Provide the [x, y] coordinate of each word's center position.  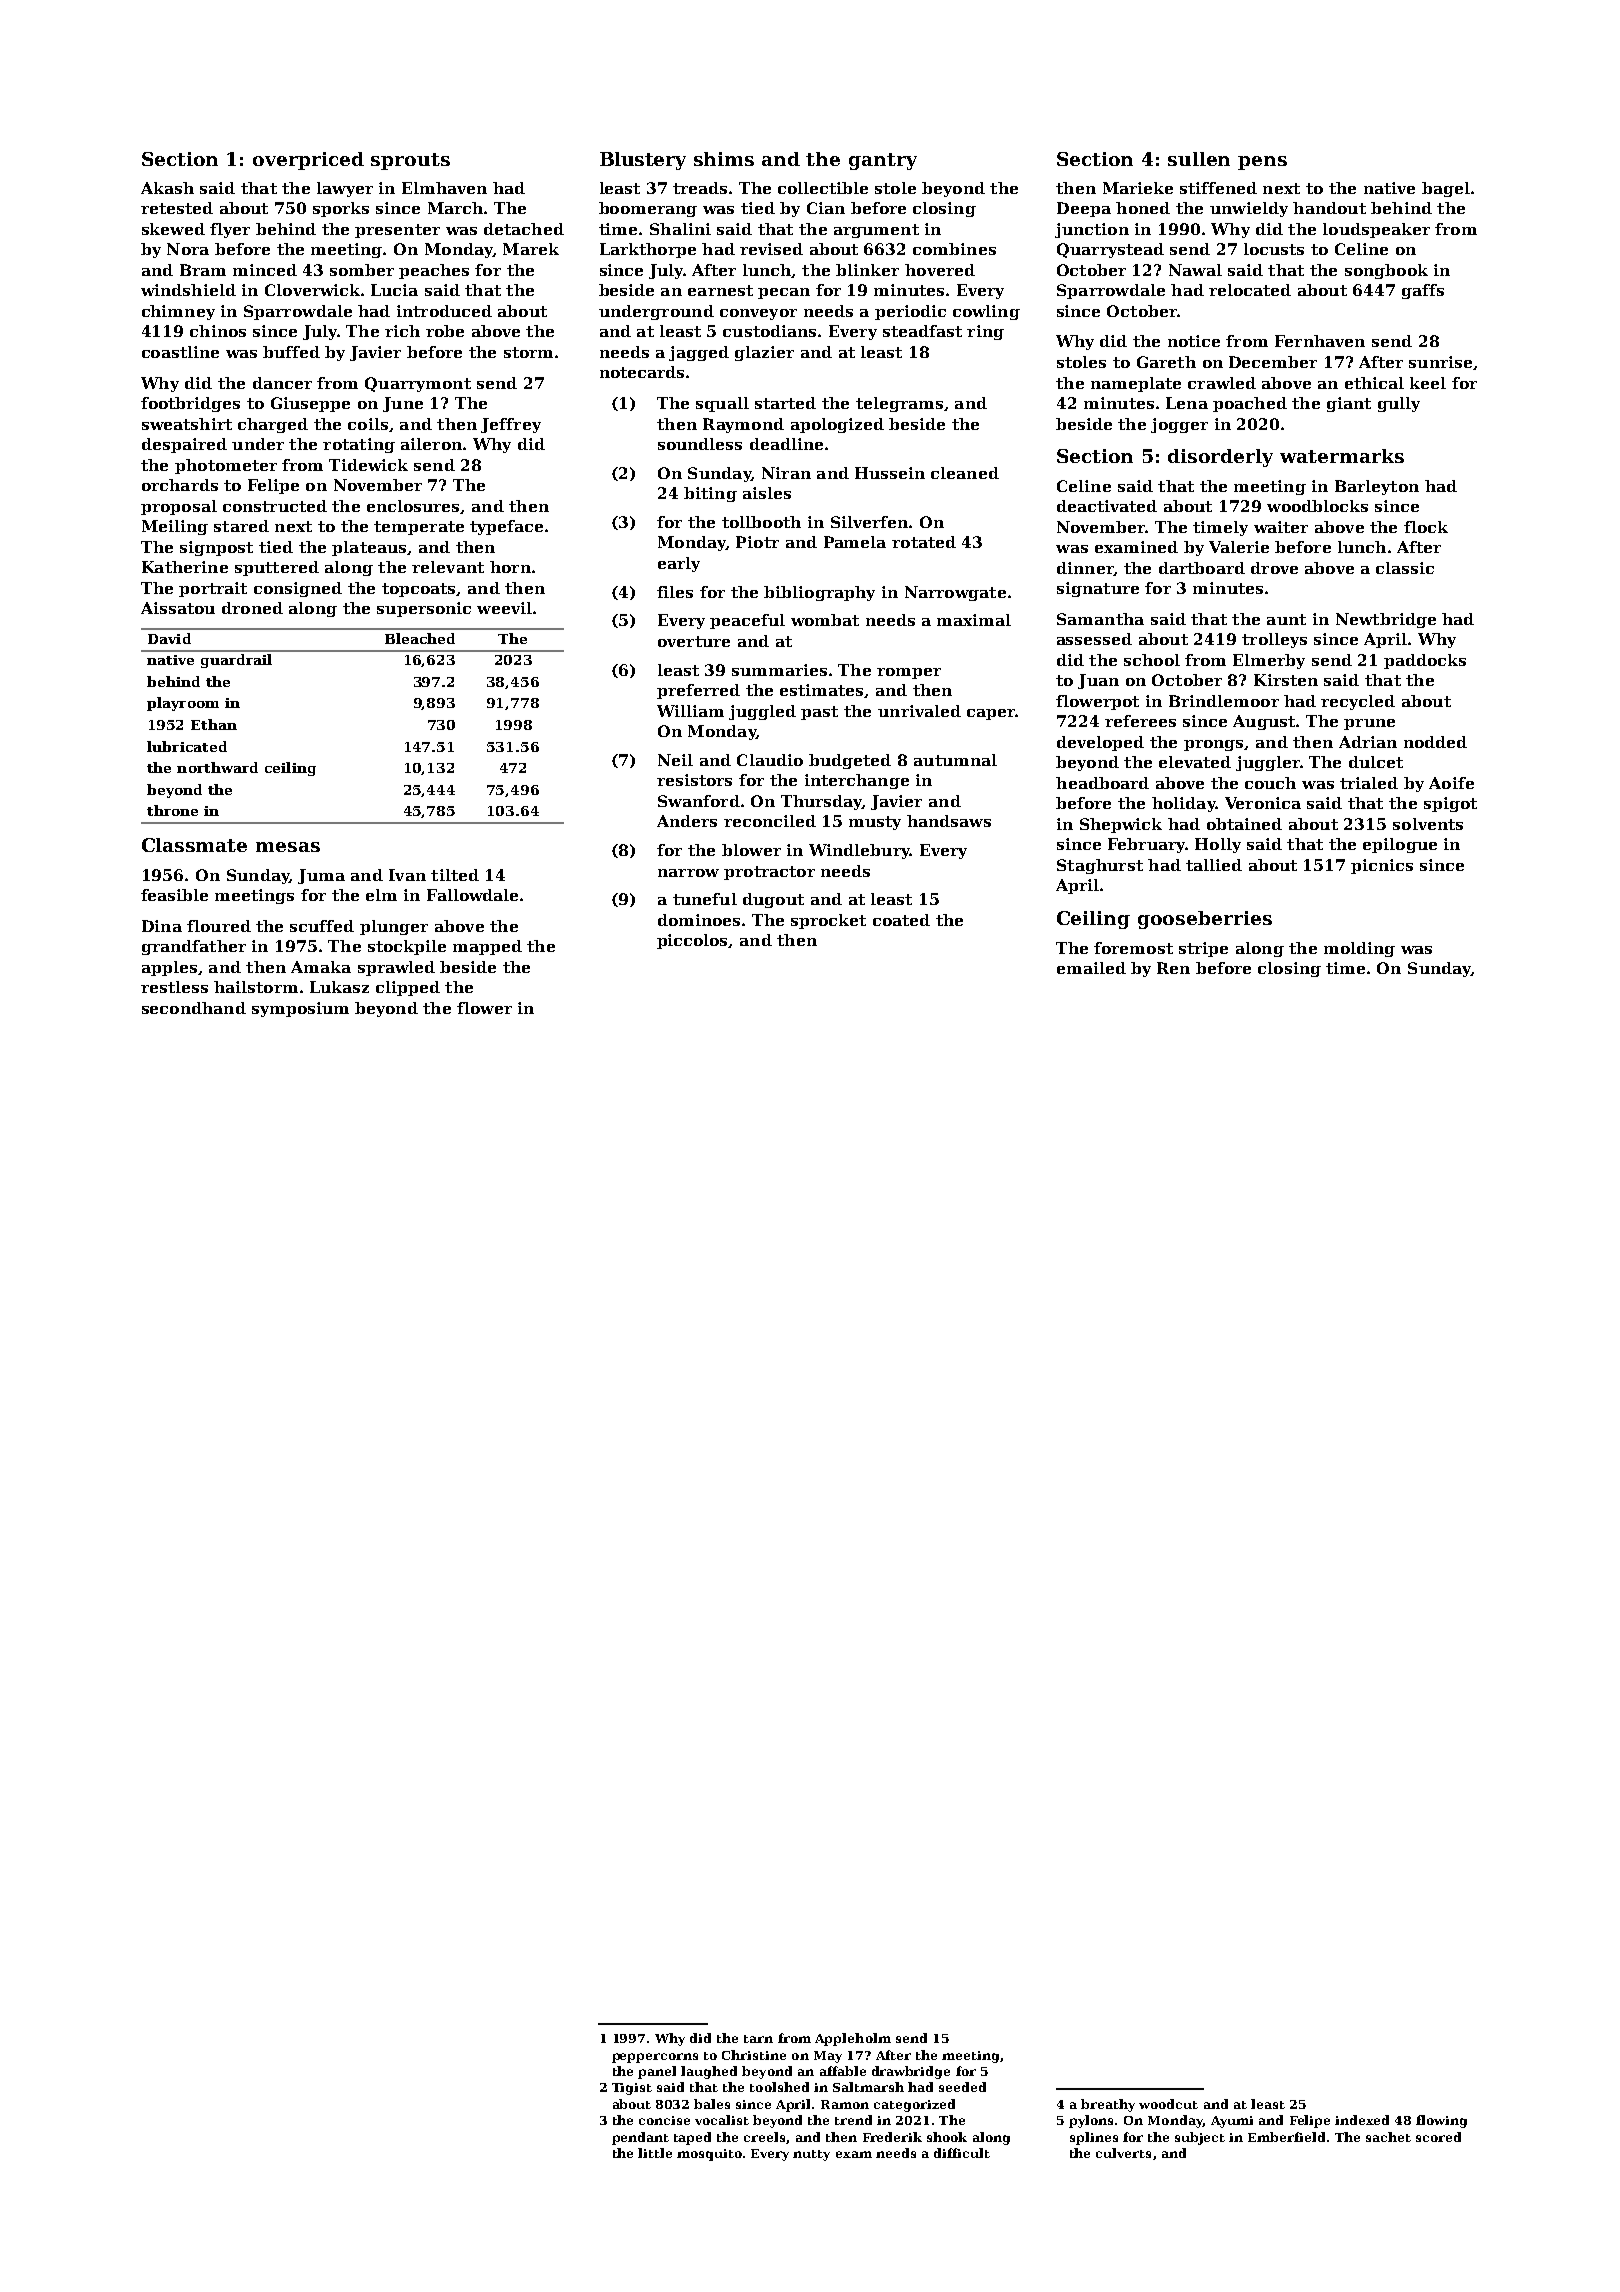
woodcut [1168, 2104]
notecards [642, 372]
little [655, 2153]
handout [1329, 208]
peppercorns [655, 2058]
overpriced [308, 161]
